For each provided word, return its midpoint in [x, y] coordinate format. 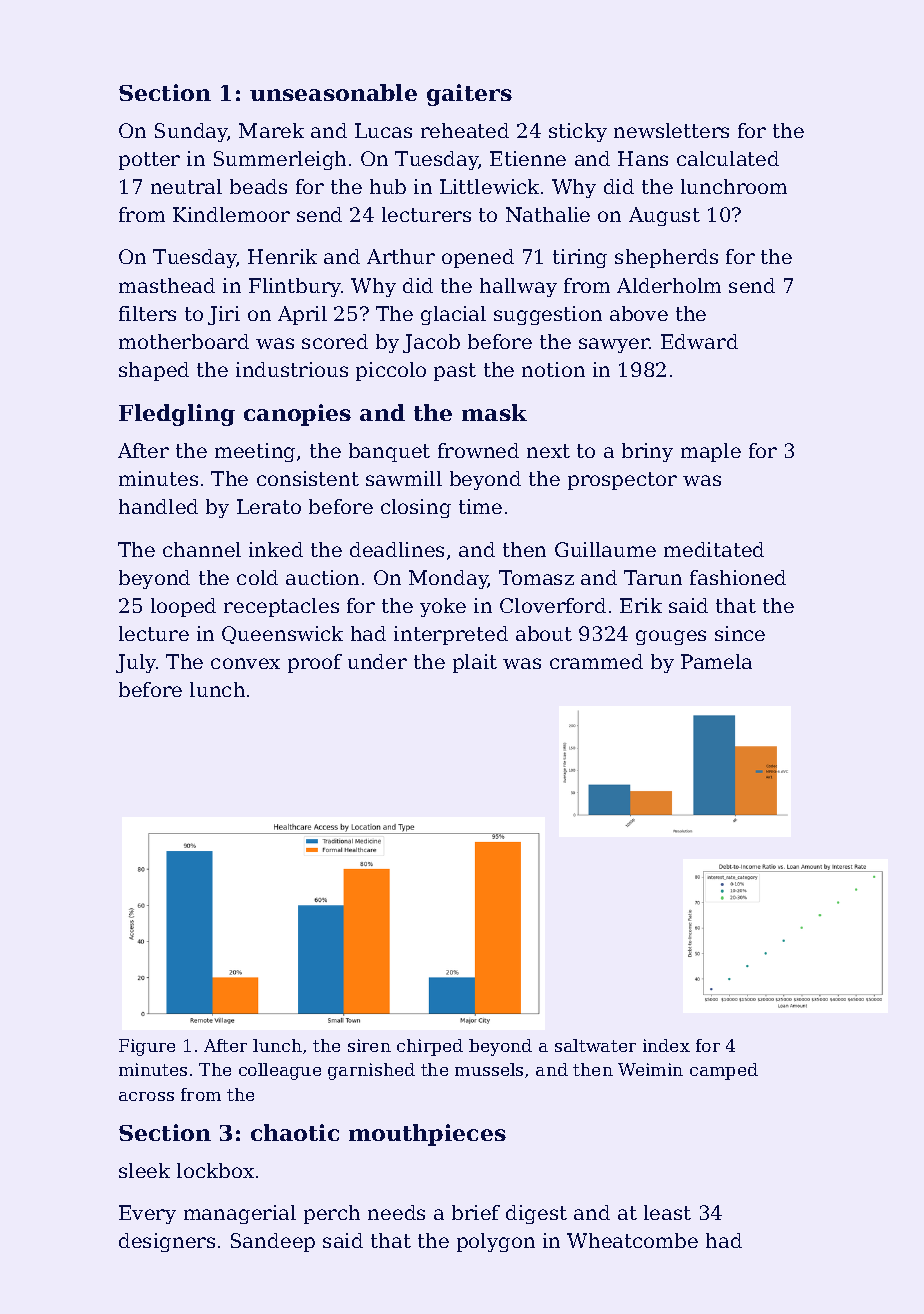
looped [183, 607]
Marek [271, 130]
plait [475, 663]
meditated [714, 549]
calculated [728, 158]
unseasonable [333, 92]
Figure [147, 1047]
